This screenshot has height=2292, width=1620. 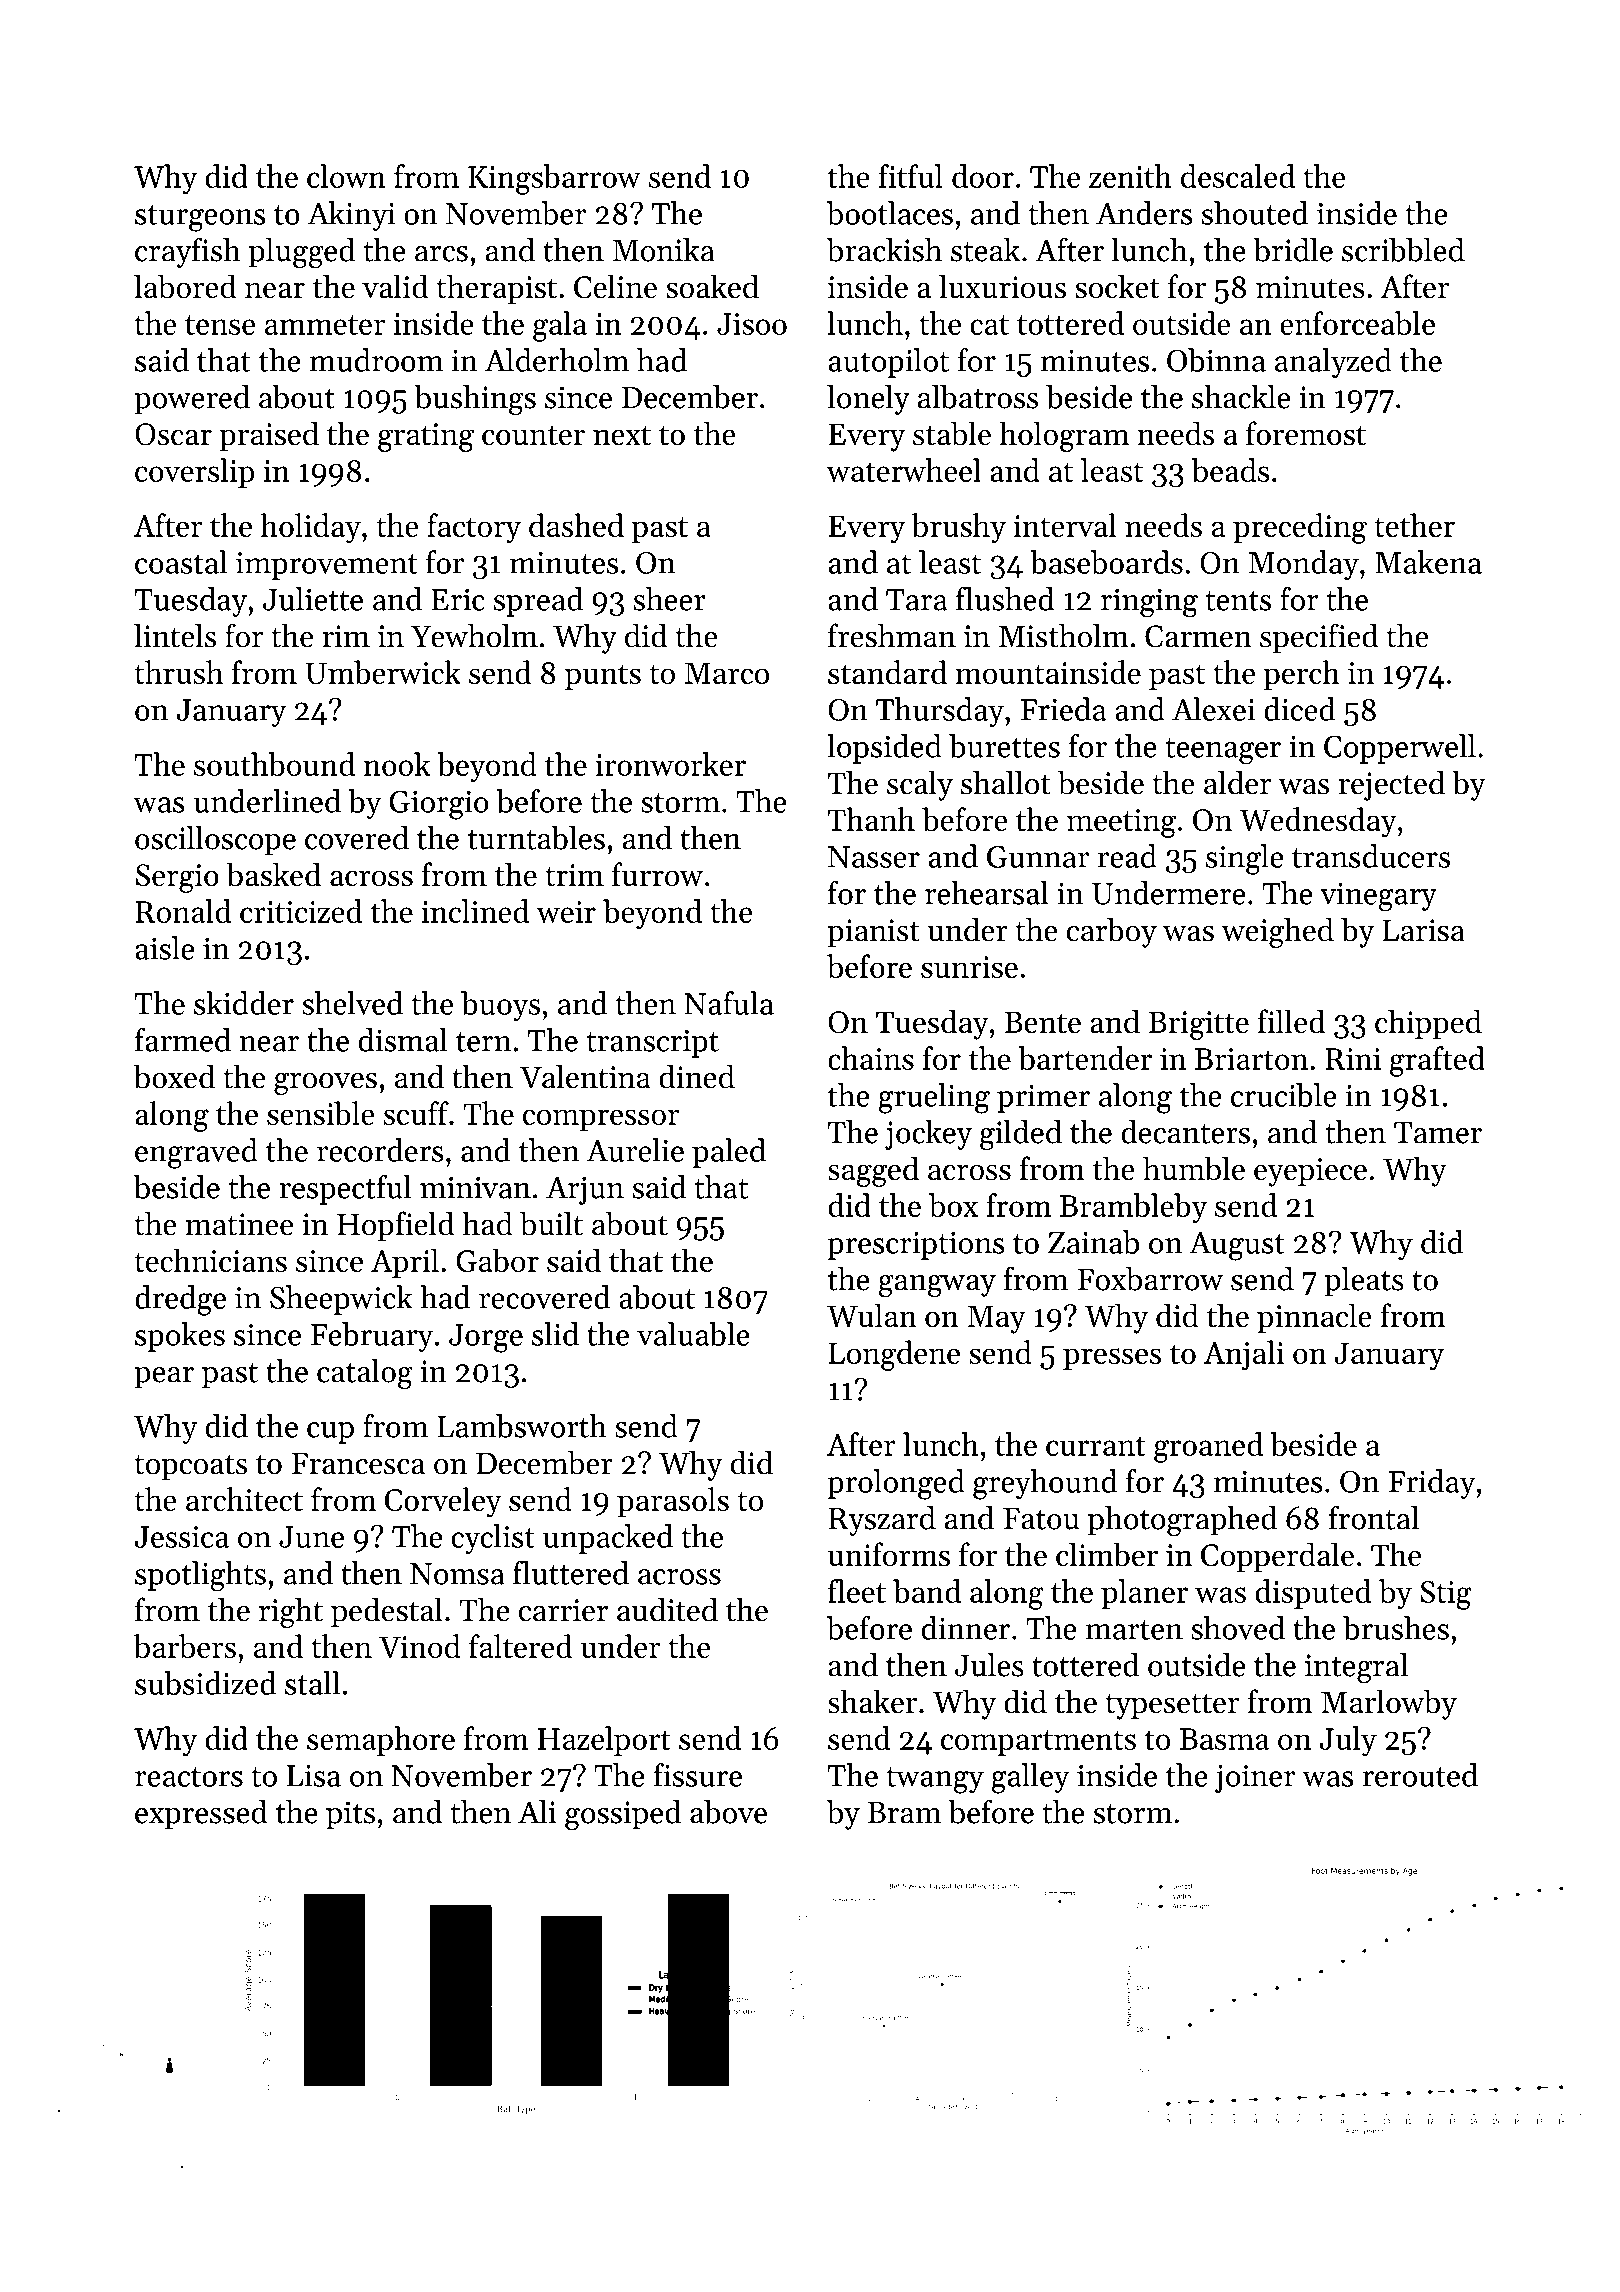 I want to click on Foxbarrow, so click(x=1150, y=1279).
